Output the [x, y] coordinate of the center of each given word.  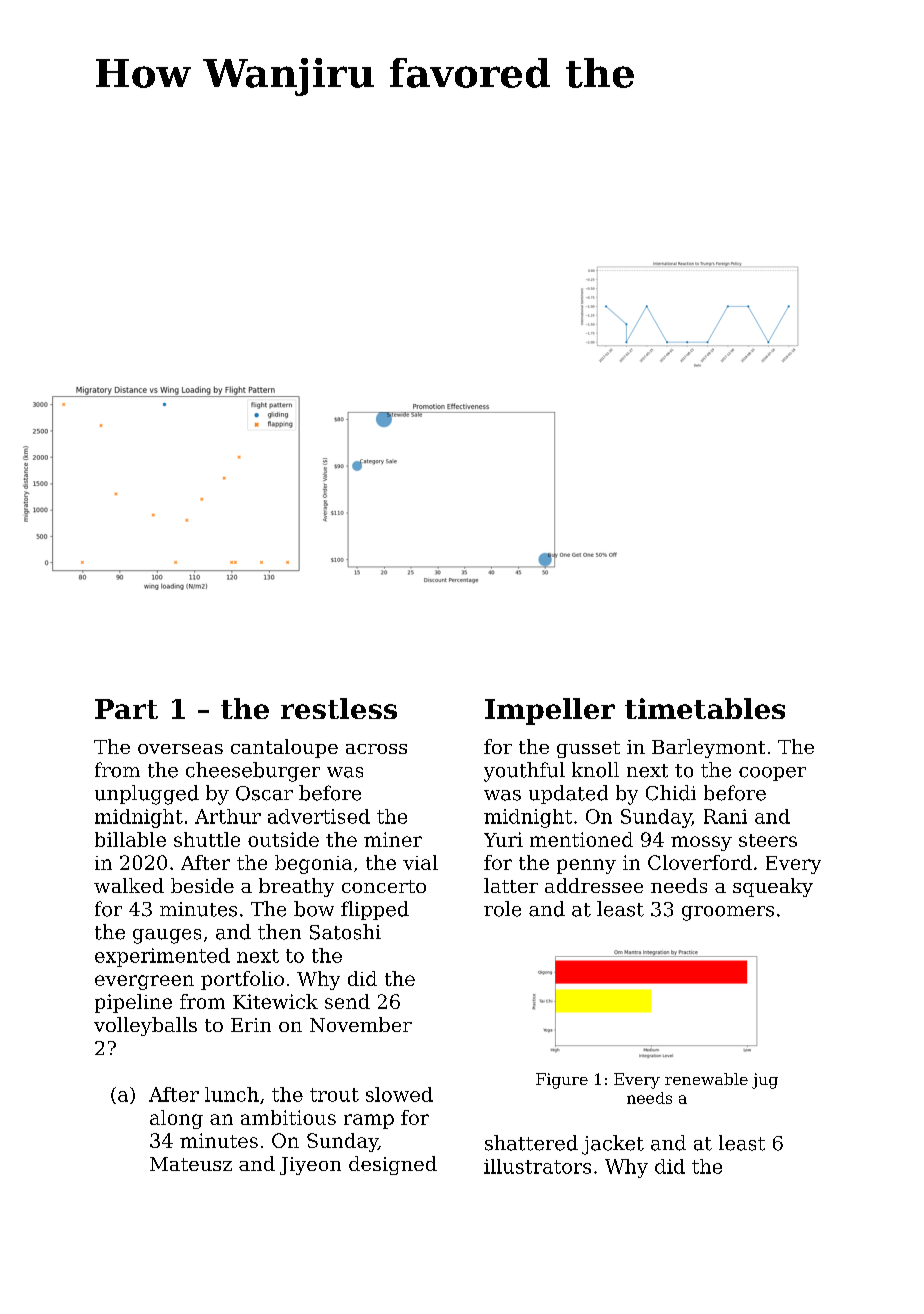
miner [393, 839]
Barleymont [708, 748]
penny [586, 866]
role [502, 909]
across [376, 749]
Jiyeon [310, 1166]
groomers [728, 913]
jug [765, 1081]
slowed [399, 1094]
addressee [594, 885]
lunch [232, 1094]
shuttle [207, 839]
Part [126, 709]
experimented [162, 957]
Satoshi [345, 932]
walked [129, 885]
